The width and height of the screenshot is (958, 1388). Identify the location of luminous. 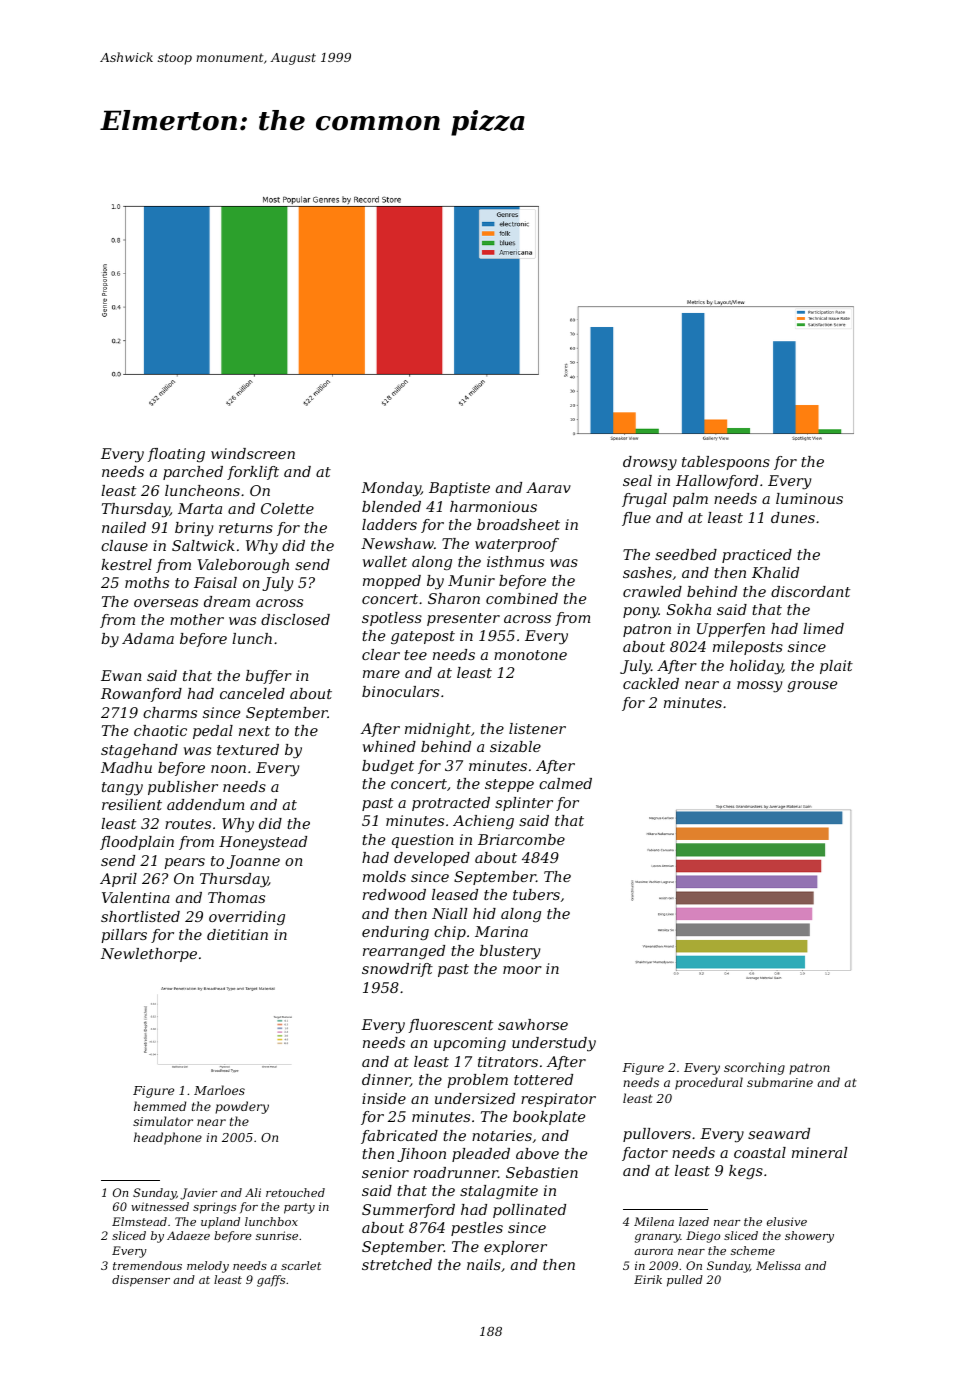
(809, 498).
